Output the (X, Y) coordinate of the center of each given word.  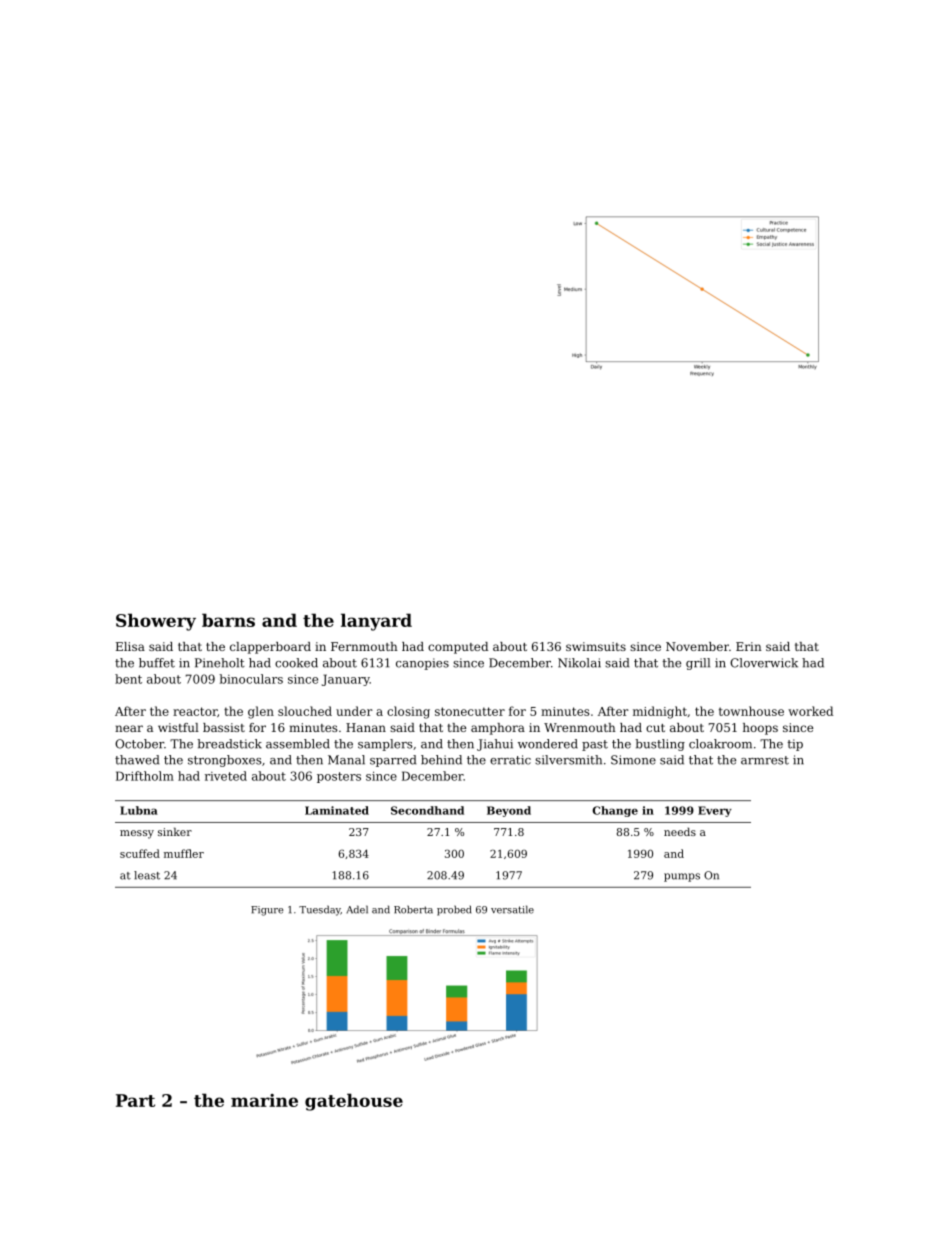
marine (264, 1100)
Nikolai (579, 663)
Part (135, 1100)
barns (228, 620)
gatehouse (354, 1102)
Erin (749, 646)
